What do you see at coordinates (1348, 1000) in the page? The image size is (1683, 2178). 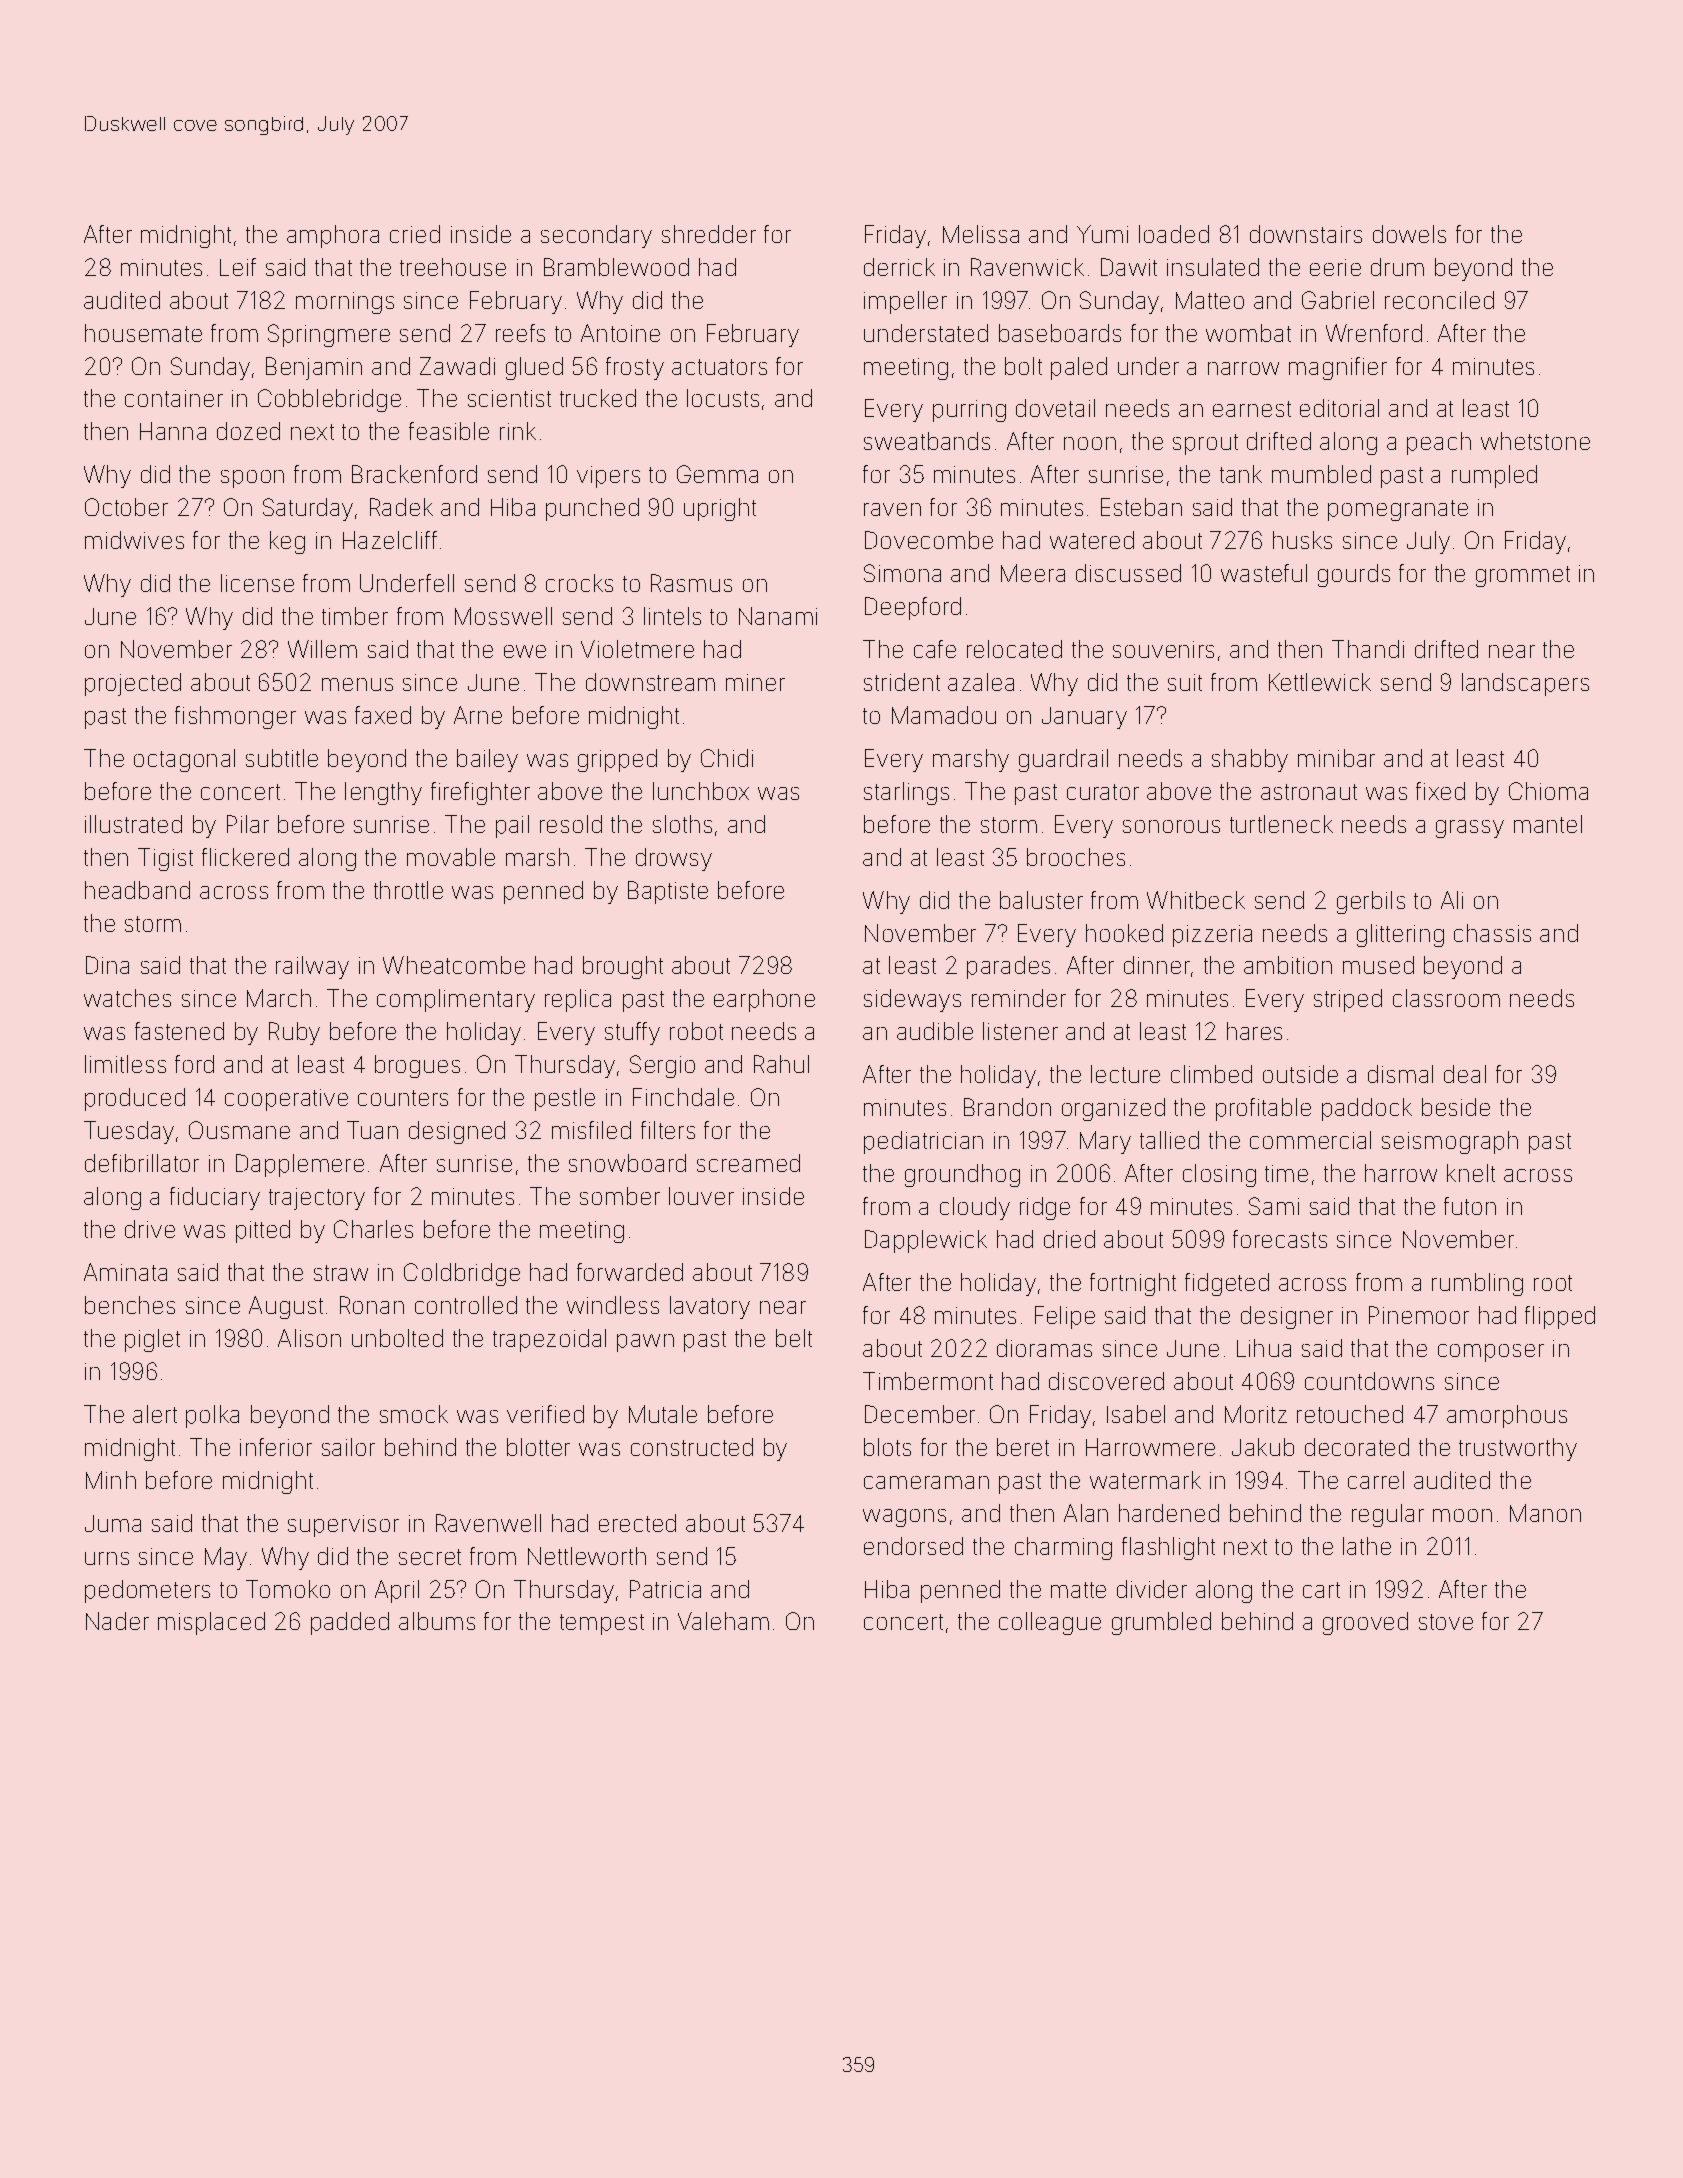 I see `striped` at bounding box center [1348, 1000].
